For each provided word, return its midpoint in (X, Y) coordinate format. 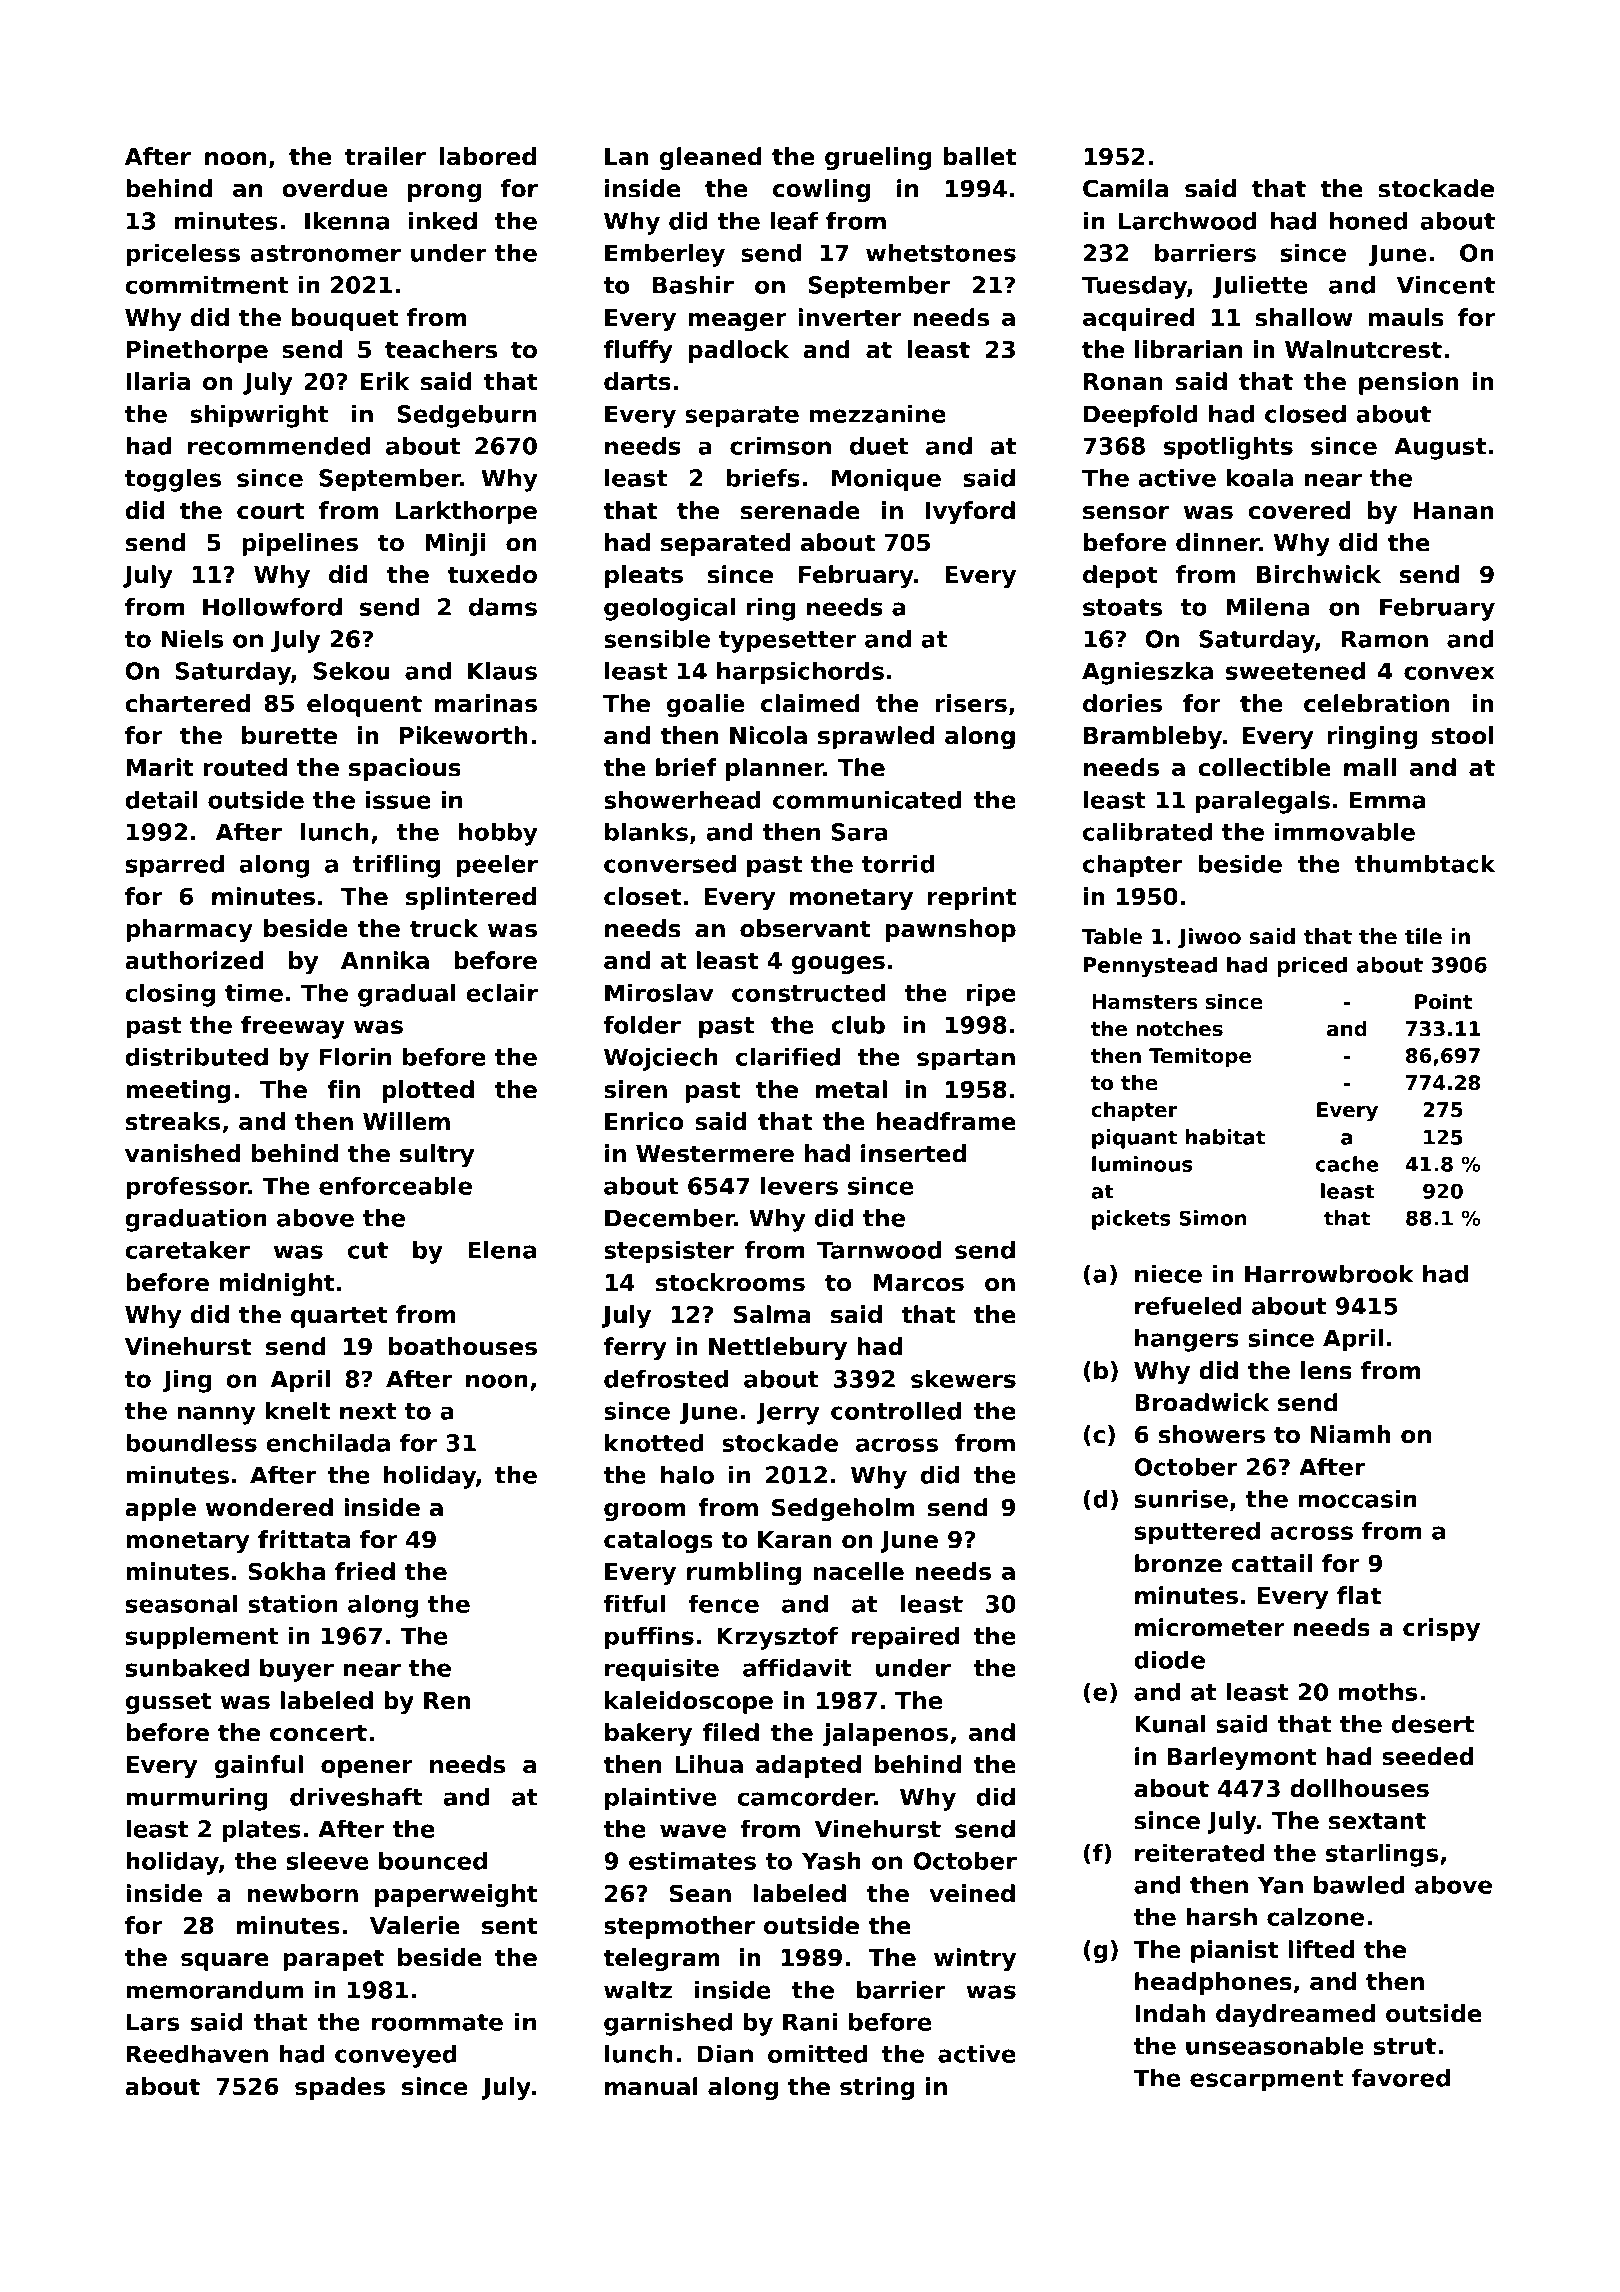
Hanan (1454, 511)
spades (340, 2088)
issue (398, 800)
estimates (692, 1861)
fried (365, 1571)
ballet (980, 156)
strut (1404, 2046)
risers (971, 703)
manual (651, 2086)
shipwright (259, 416)
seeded (1428, 1756)
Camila (1125, 188)
